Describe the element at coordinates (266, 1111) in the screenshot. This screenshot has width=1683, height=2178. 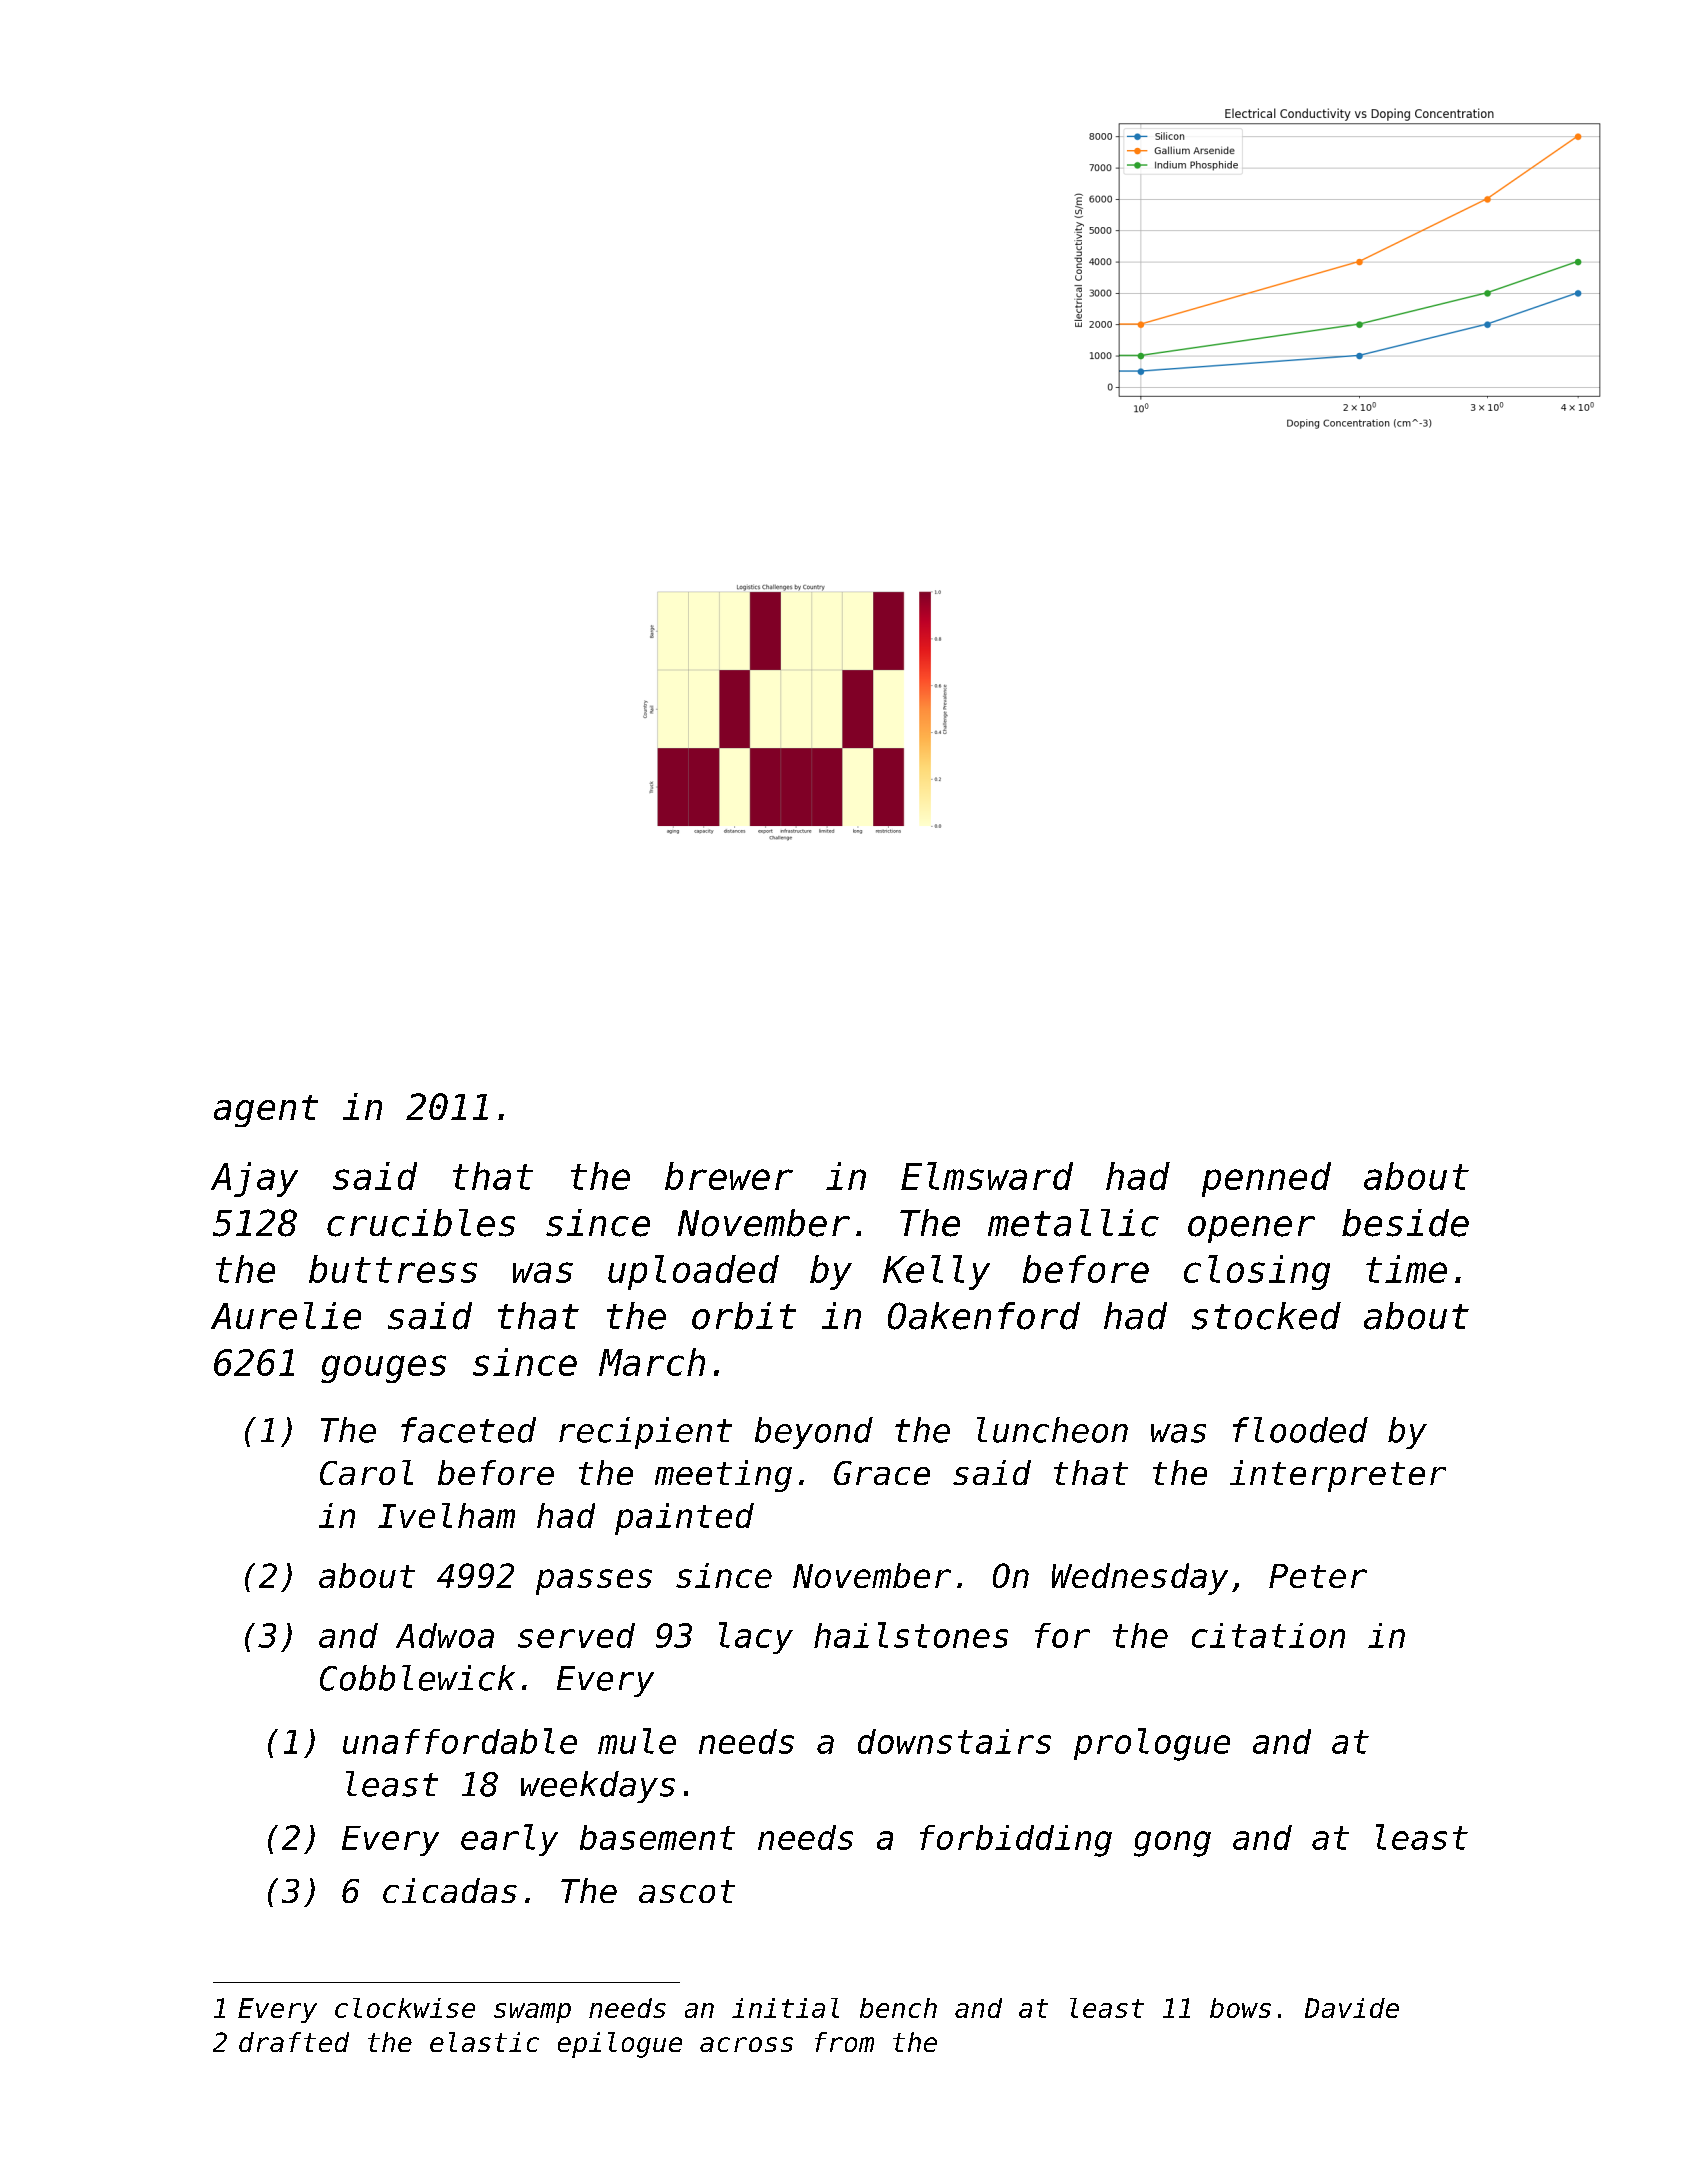
I see `agent` at that location.
